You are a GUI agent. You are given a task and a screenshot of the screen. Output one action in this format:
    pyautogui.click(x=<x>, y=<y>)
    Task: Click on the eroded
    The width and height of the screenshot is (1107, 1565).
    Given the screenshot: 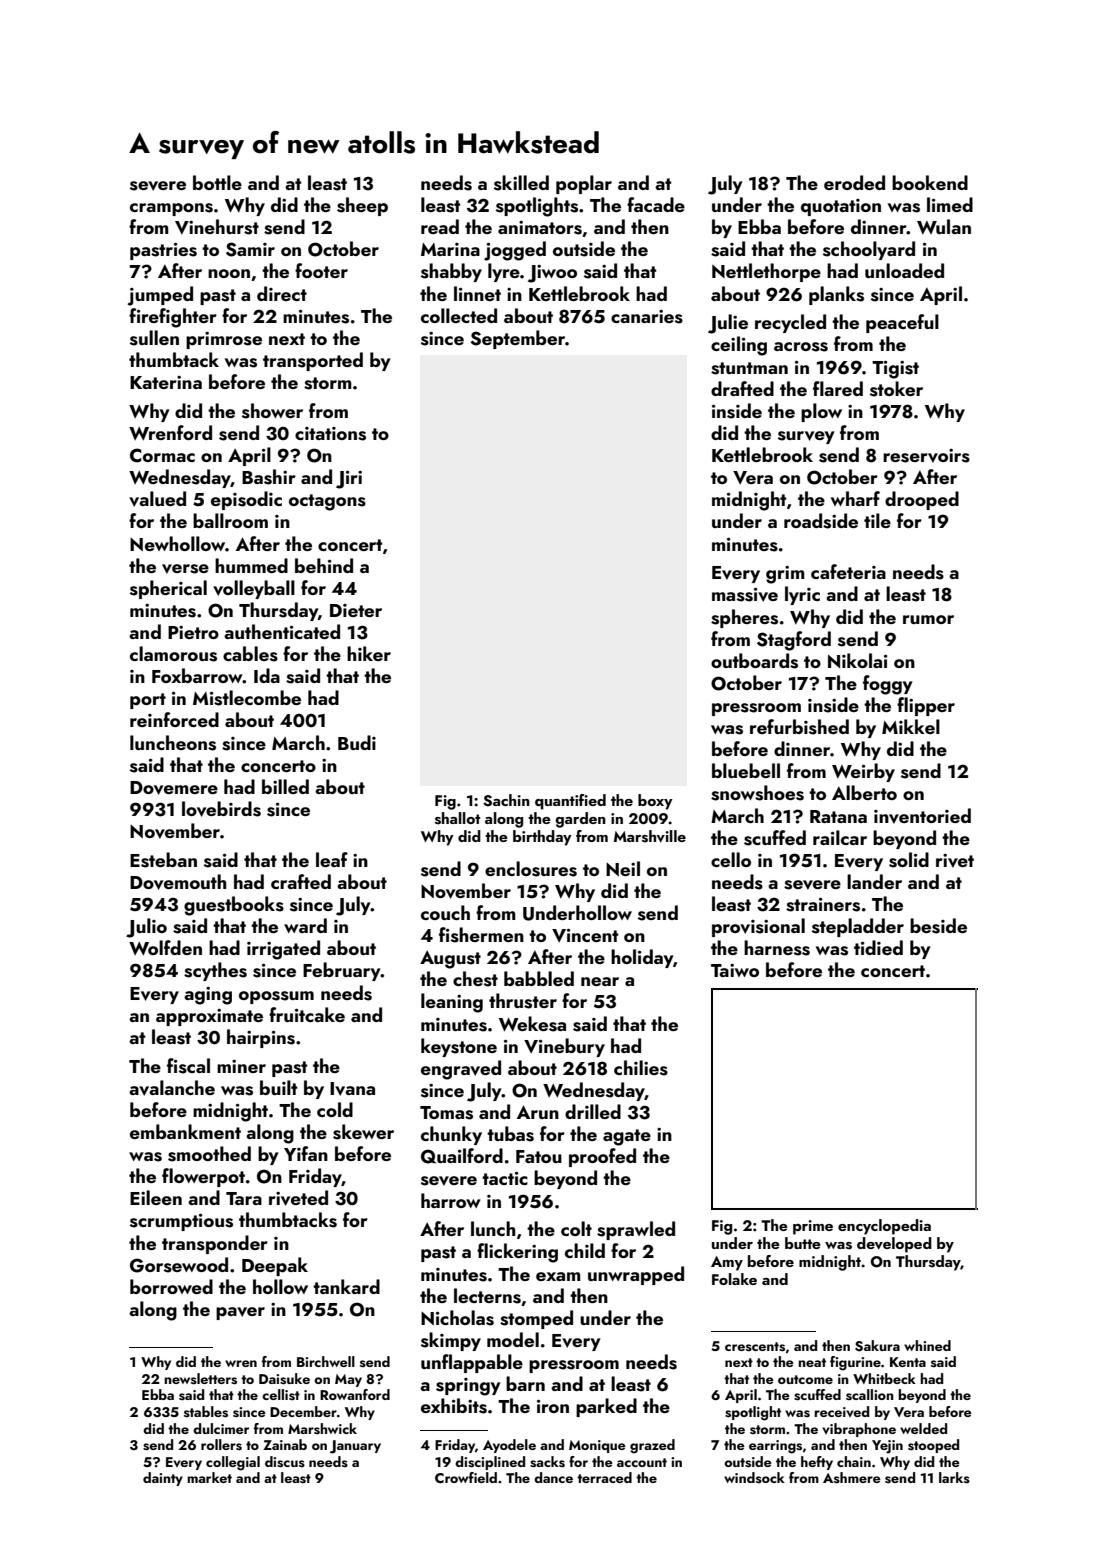 What is the action you would take?
    pyautogui.click(x=854, y=182)
